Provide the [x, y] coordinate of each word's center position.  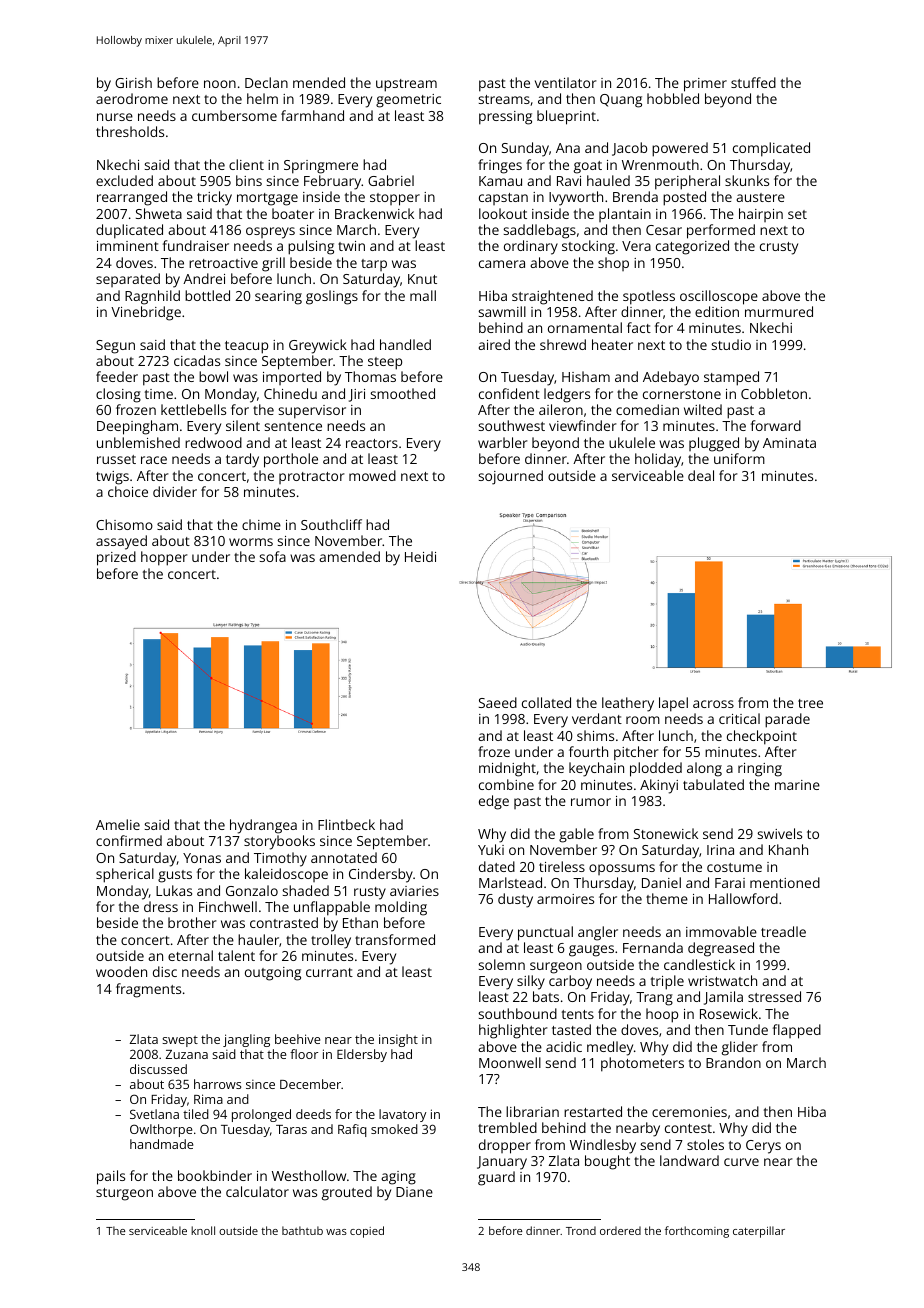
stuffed [753, 82]
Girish [133, 82]
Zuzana [187, 1054]
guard [496, 1178]
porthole [291, 460]
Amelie [118, 824]
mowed [372, 475]
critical [739, 718]
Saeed [498, 702]
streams [504, 99]
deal [701, 475]
